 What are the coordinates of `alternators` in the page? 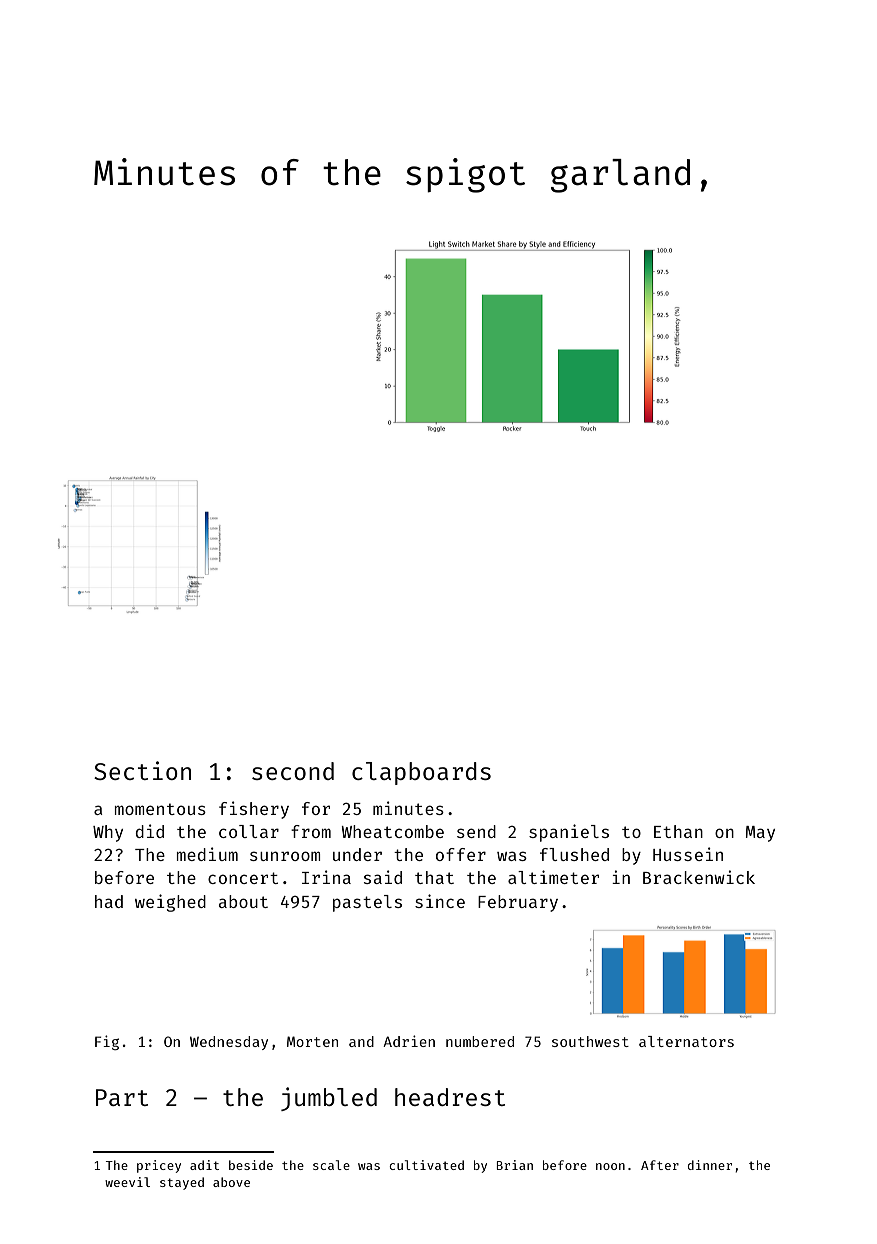 It's located at (686, 1041).
